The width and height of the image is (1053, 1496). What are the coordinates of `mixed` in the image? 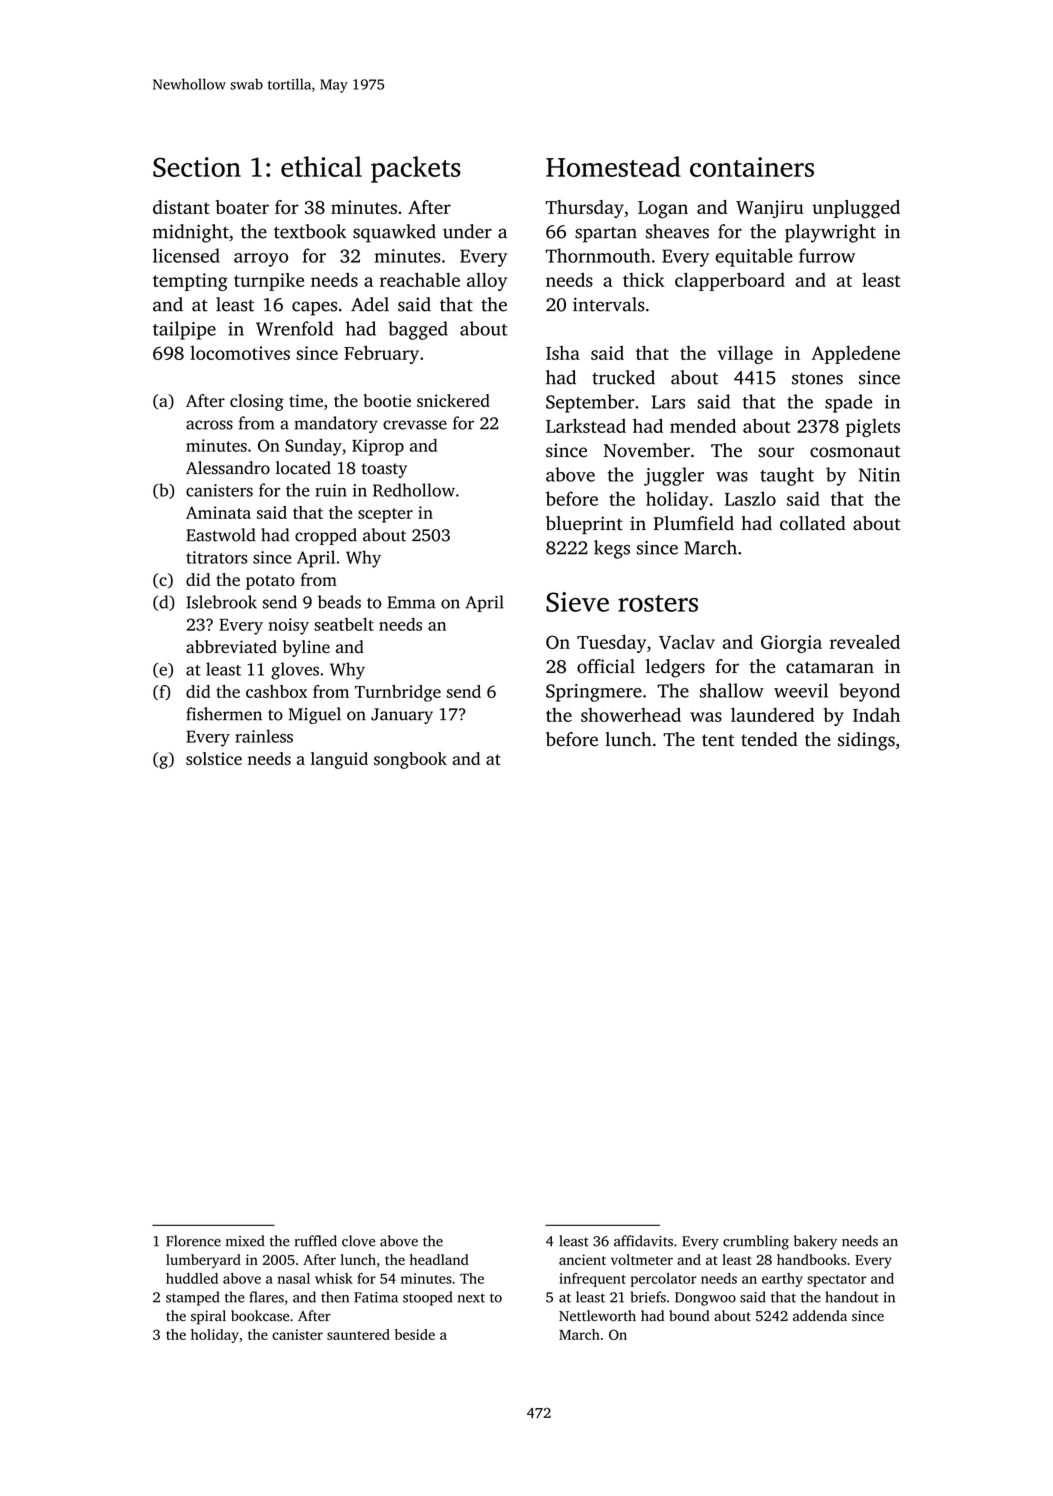 It's located at (245, 1241).
